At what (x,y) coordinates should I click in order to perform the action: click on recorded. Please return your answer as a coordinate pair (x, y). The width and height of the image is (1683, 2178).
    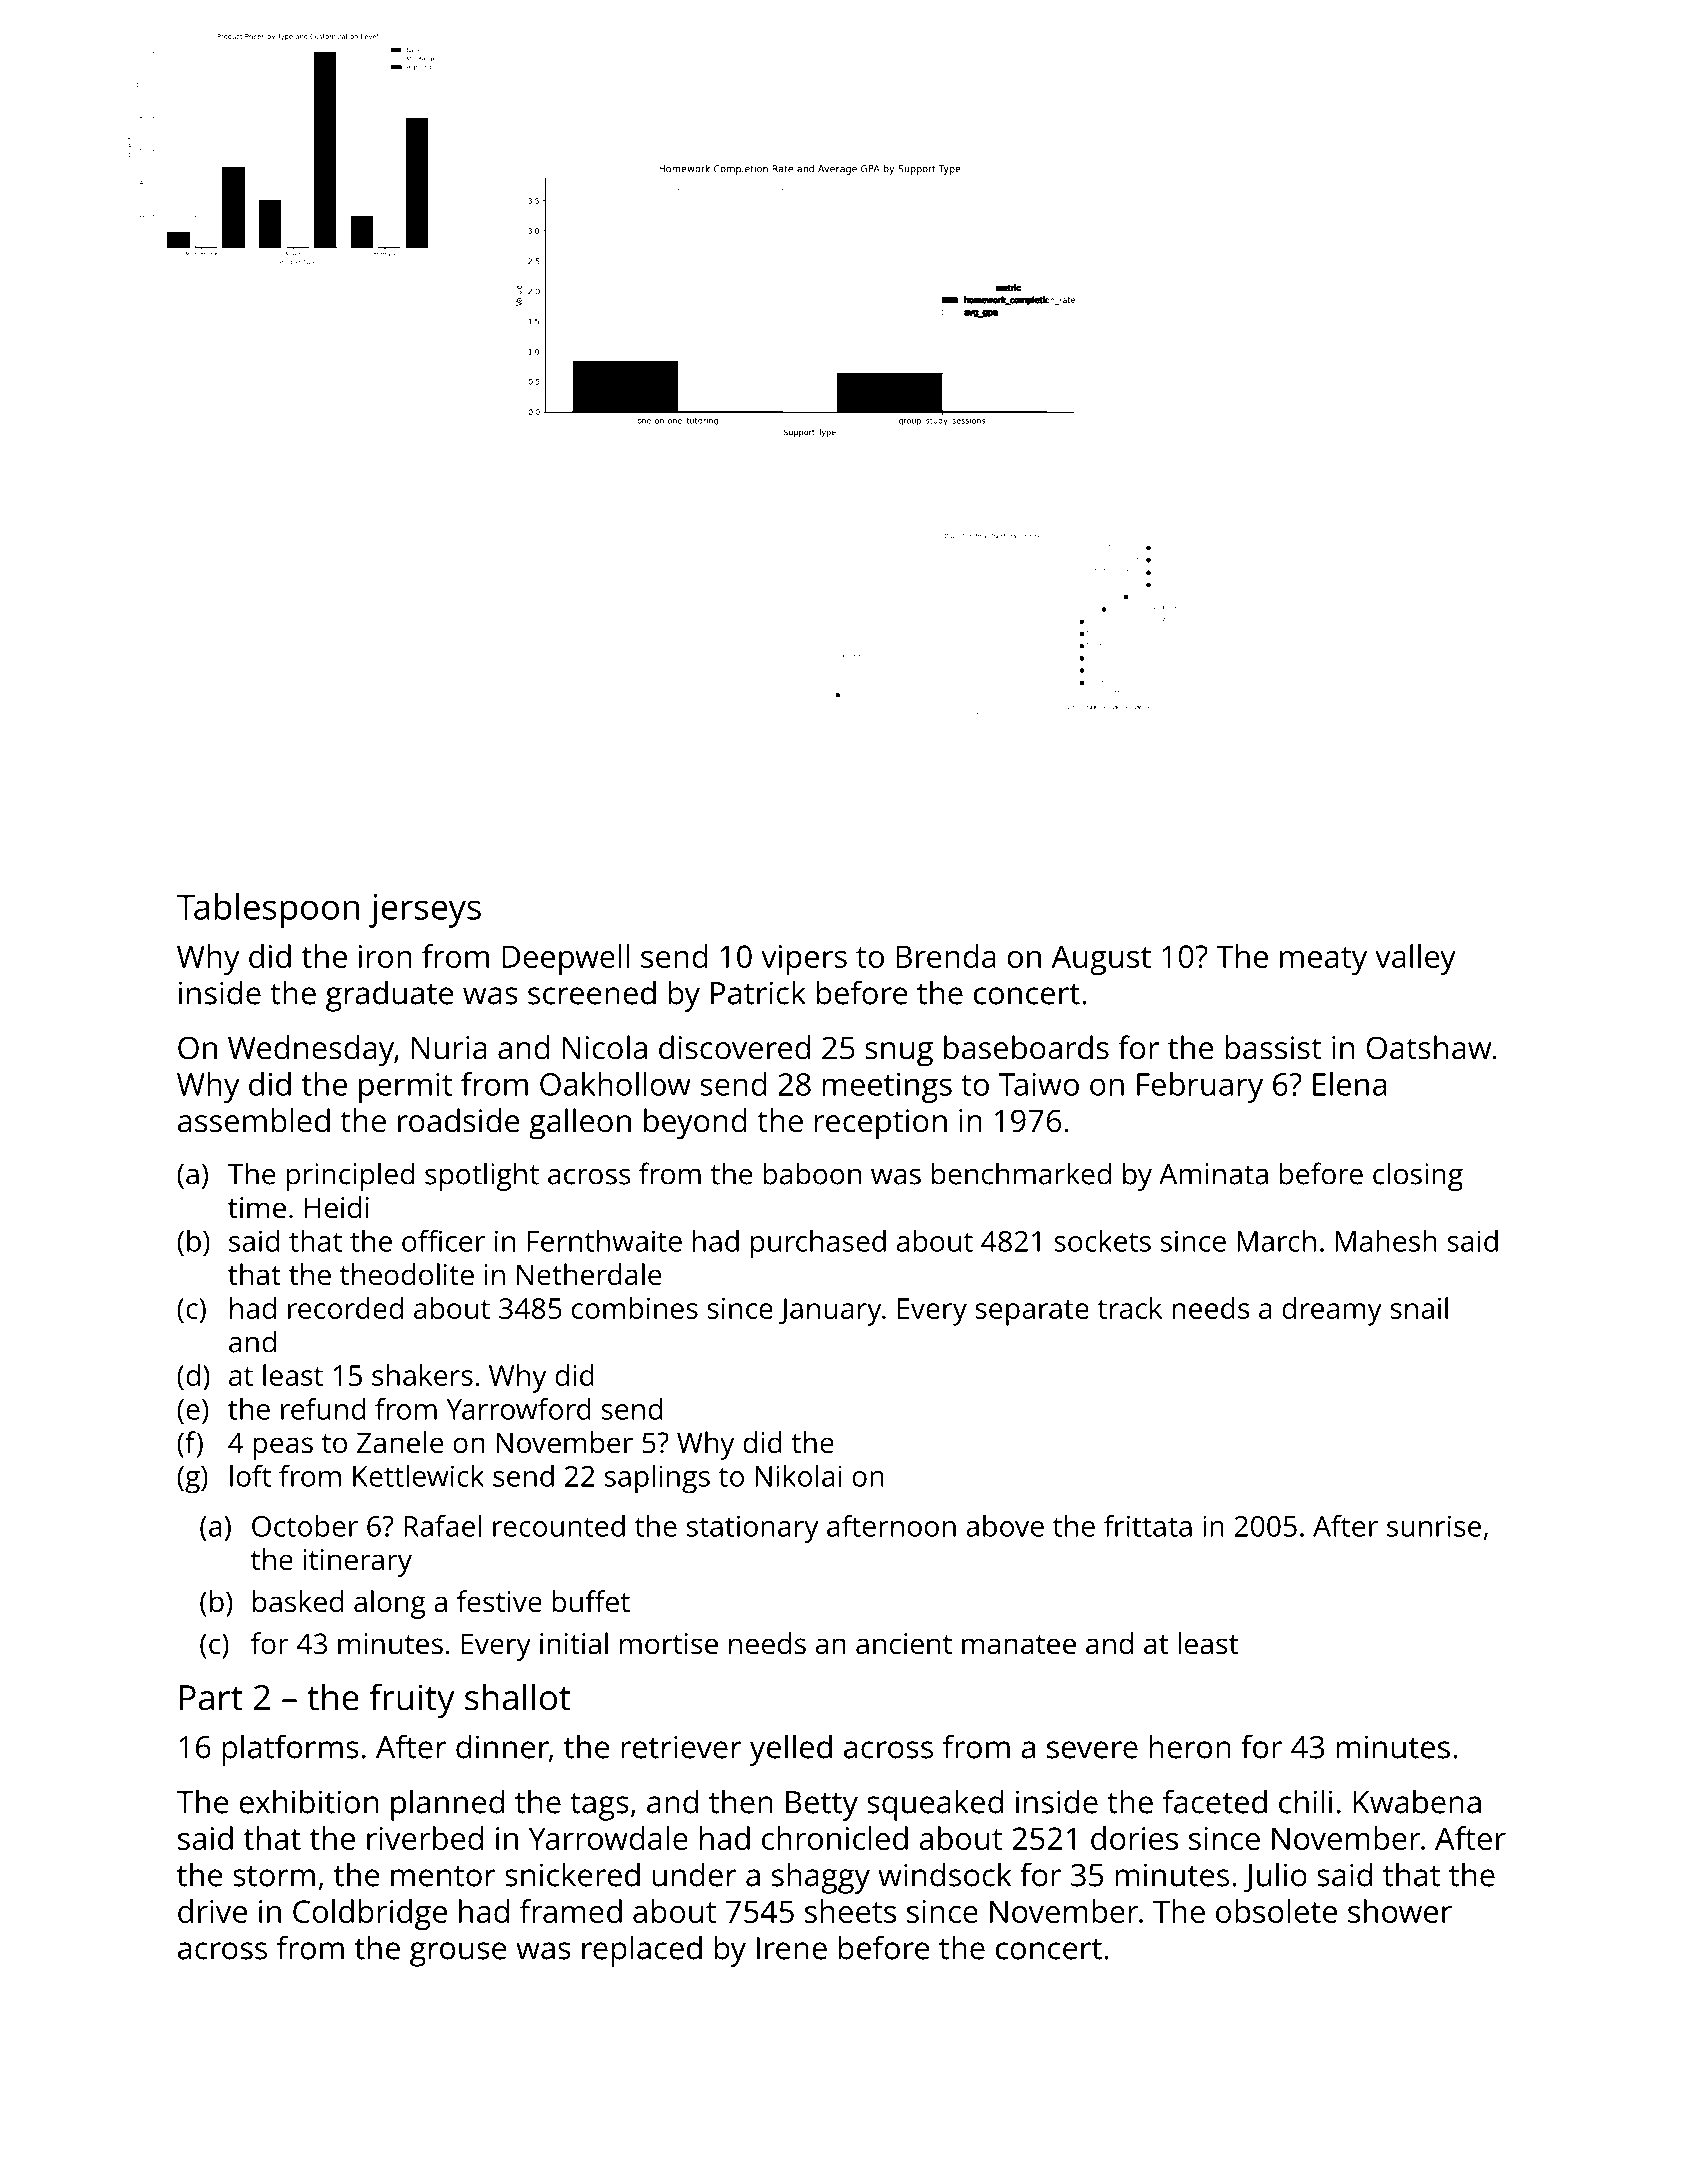
    Looking at the image, I should click on (345, 1308).
